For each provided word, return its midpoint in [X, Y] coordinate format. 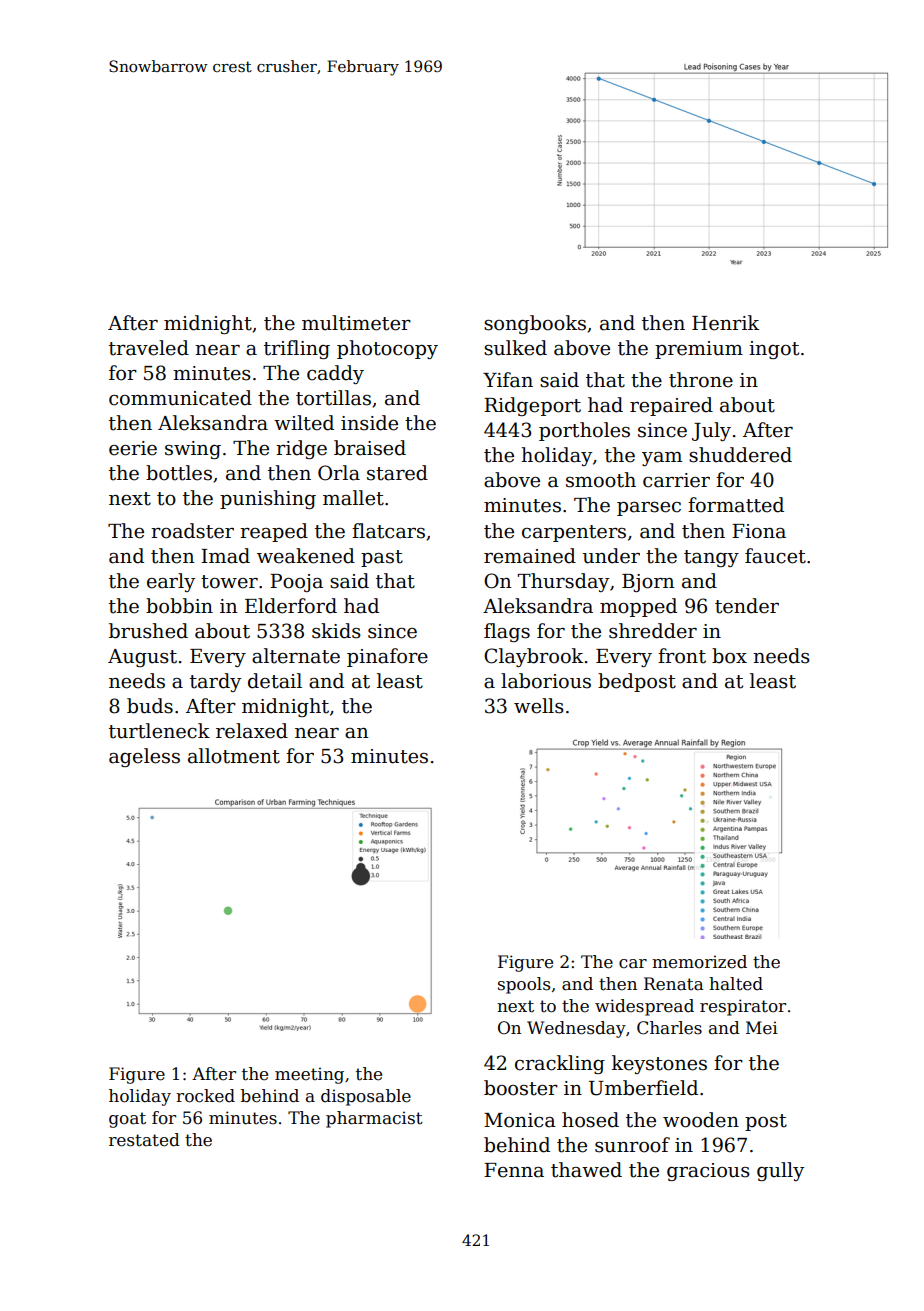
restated [144, 1140]
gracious [708, 1172]
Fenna [514, 1170]
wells [539, 706]
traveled [149, 348]
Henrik [725, 323]
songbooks [535, 324]
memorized [699, 962]
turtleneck [159, 731]
